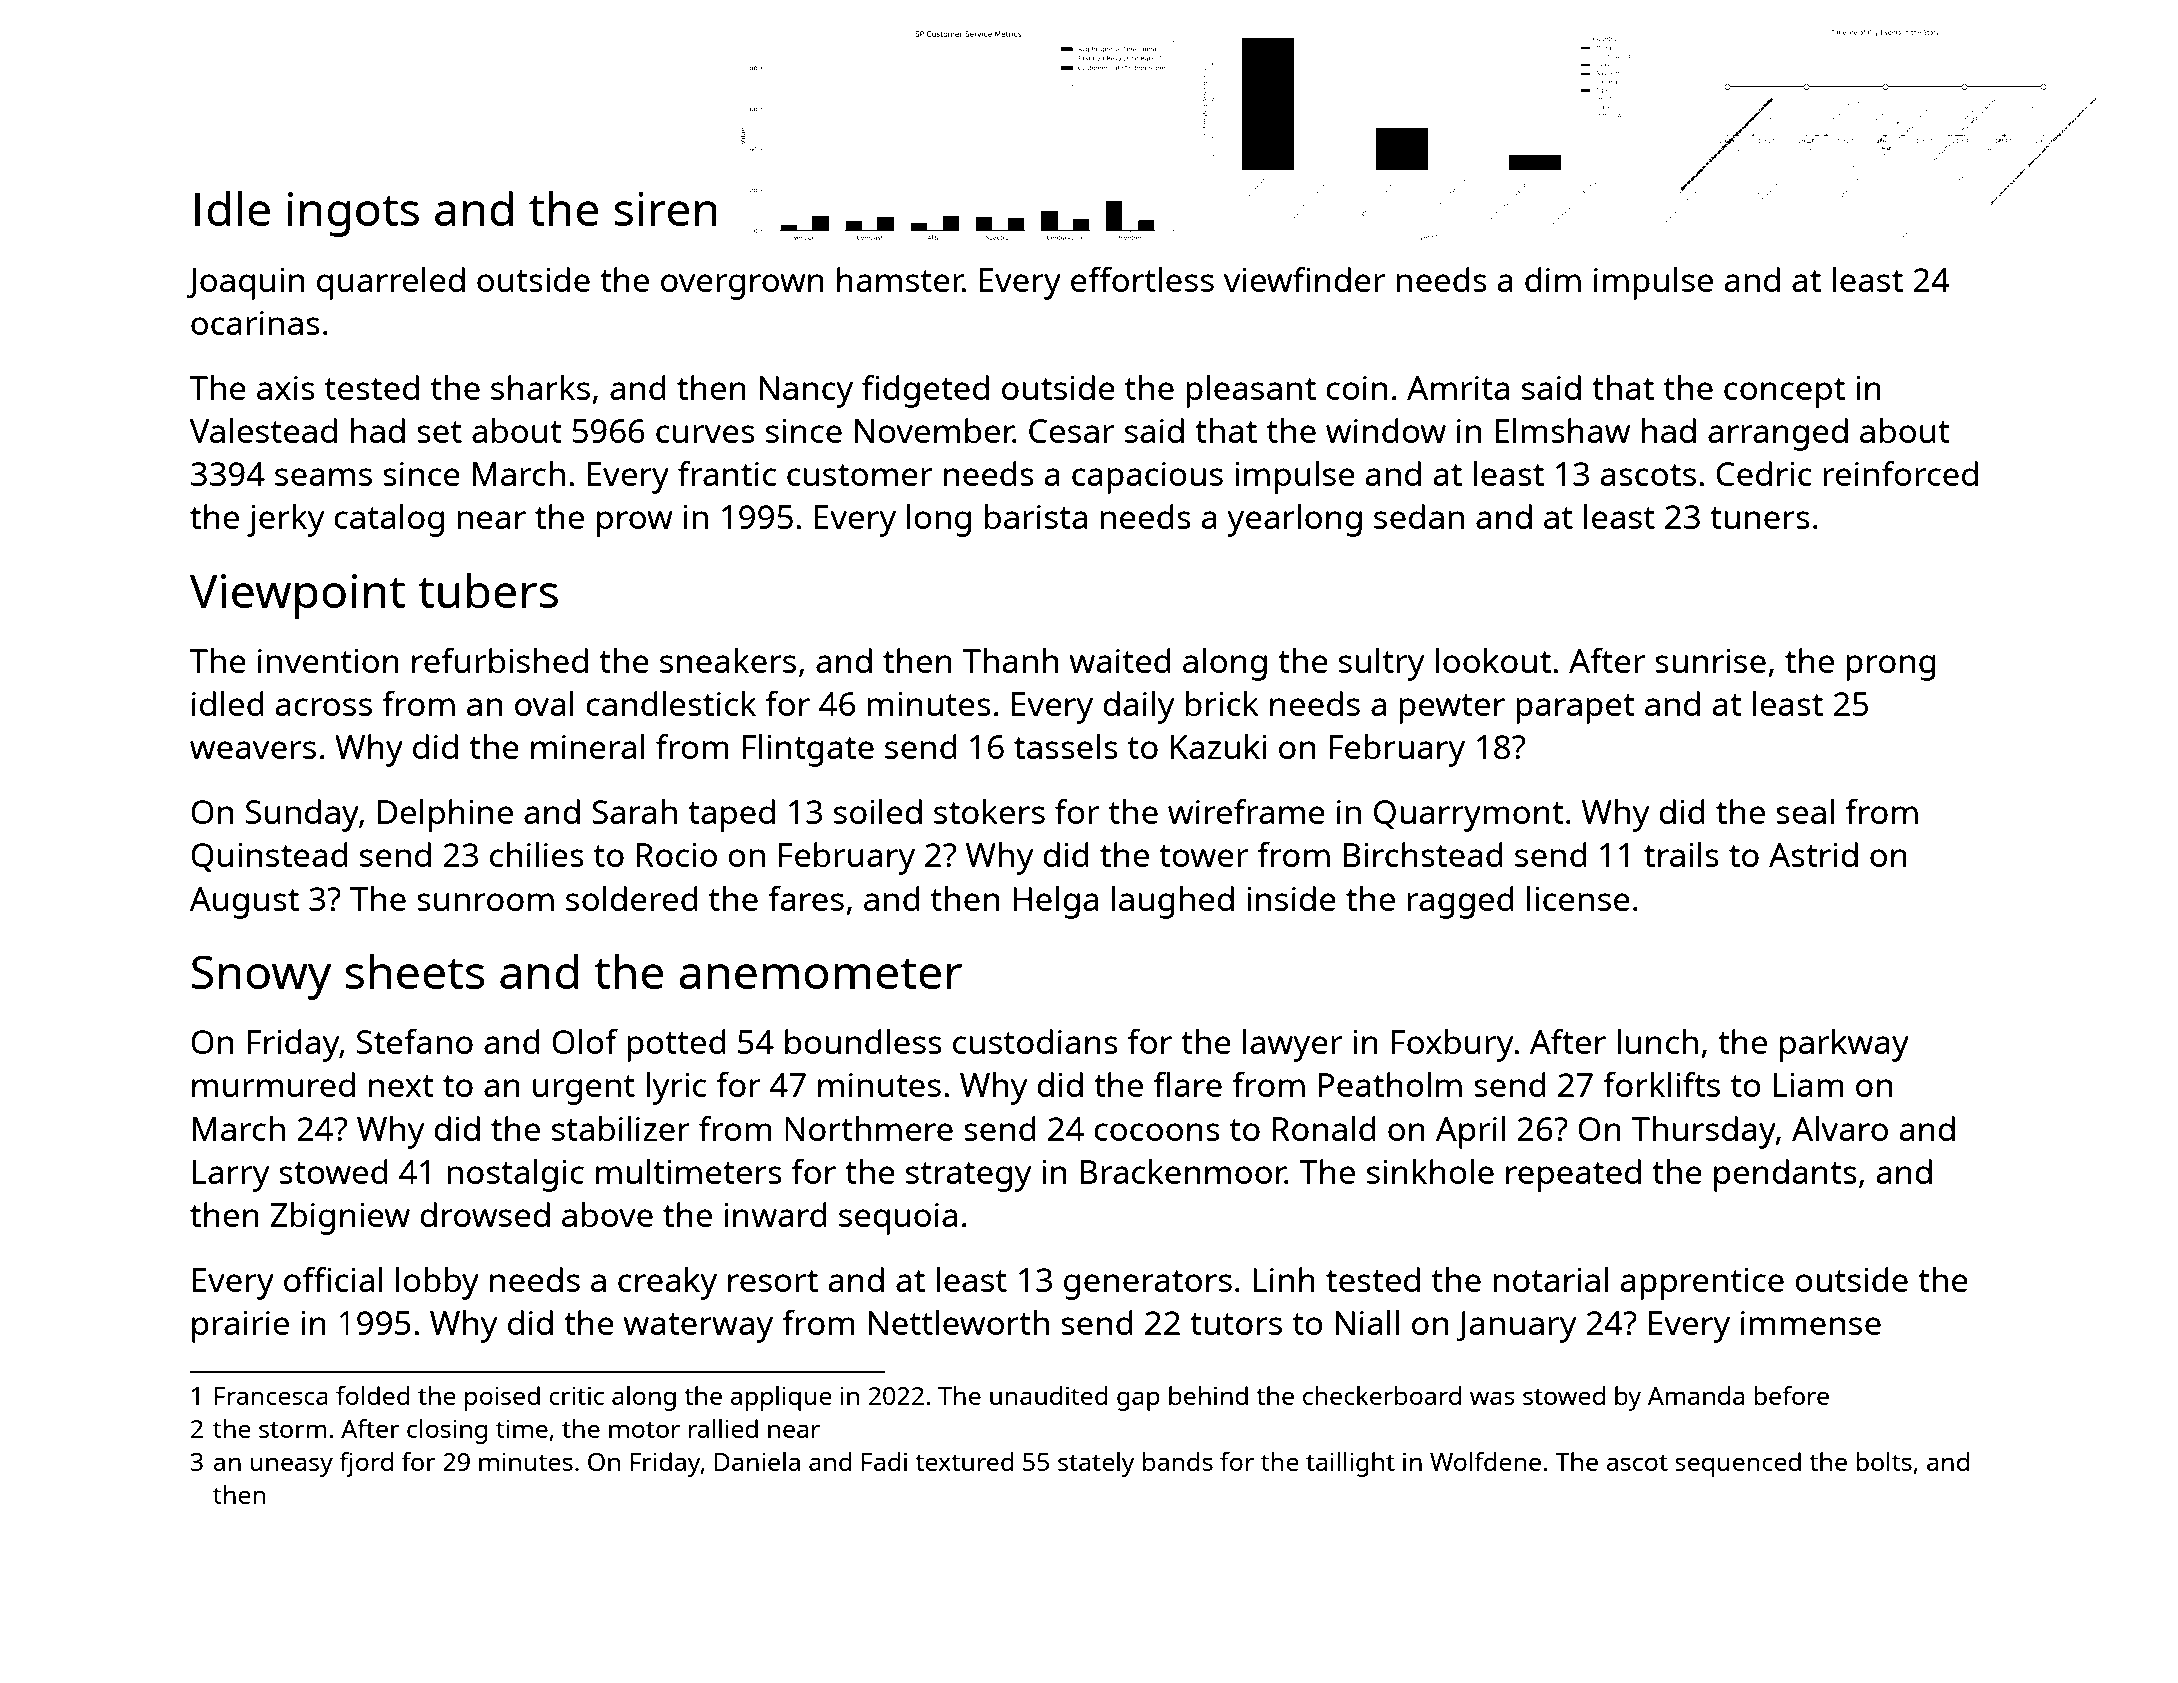 This image has width=2178, height=1683. Describe the element at coordinates (1142, 279) in the image. I see `effortless` at that location.
